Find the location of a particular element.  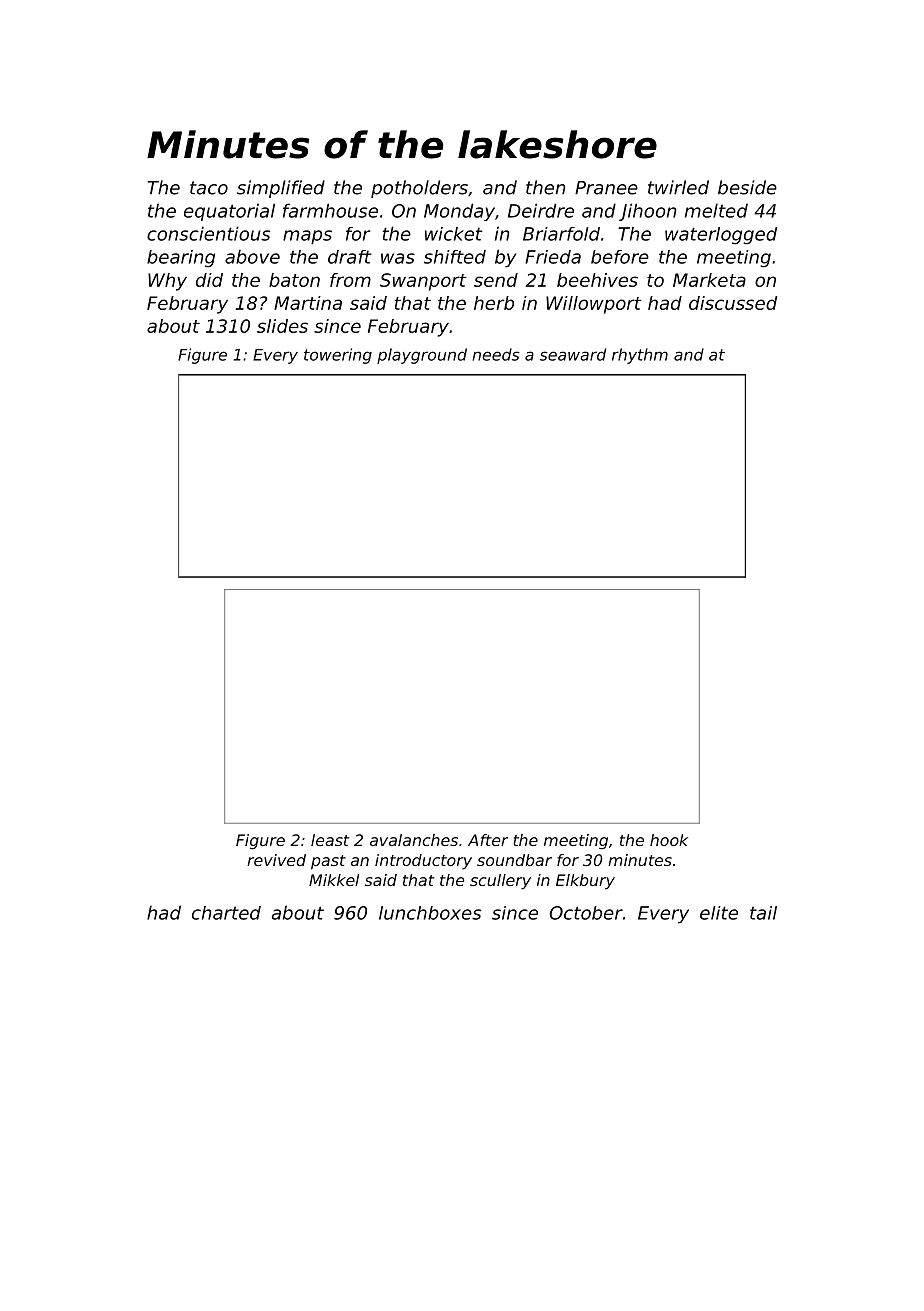

towering is located at coordinates (338, 356).
